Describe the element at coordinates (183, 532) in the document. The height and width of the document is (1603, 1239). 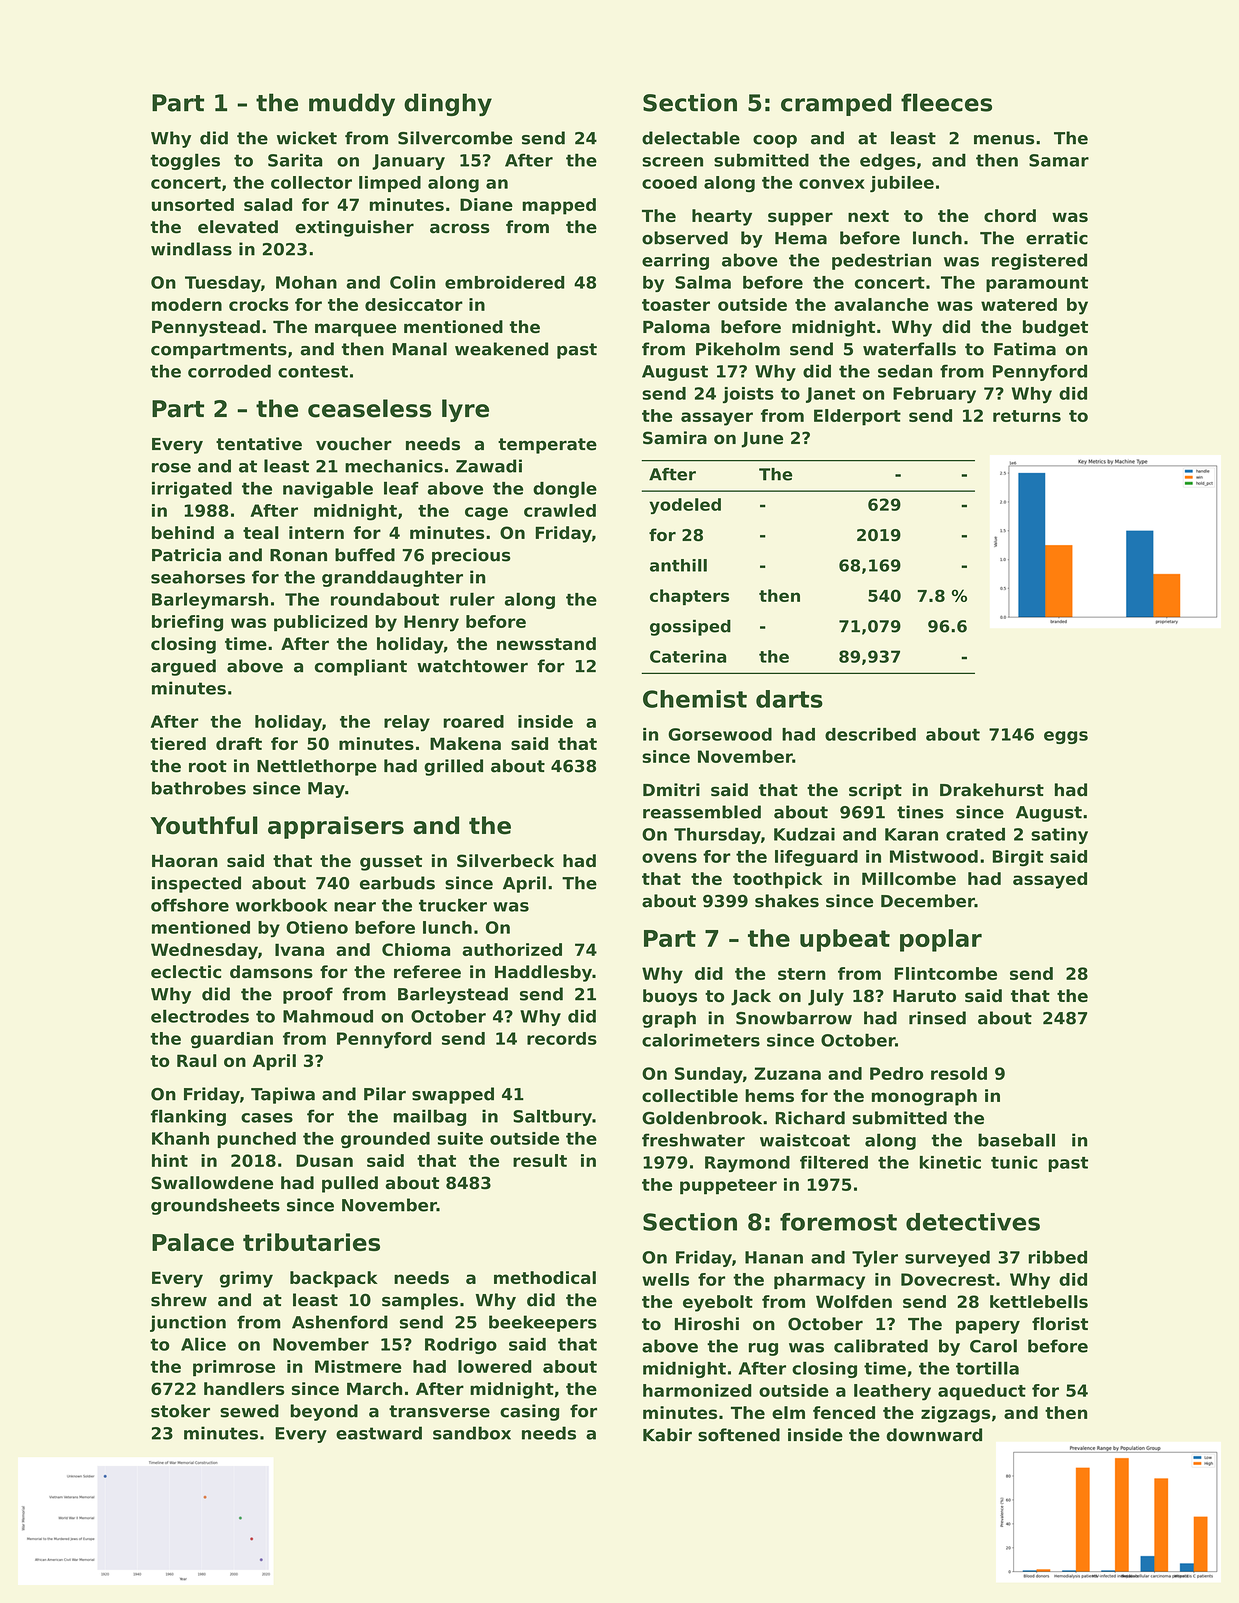
I see `behind` at that location.
